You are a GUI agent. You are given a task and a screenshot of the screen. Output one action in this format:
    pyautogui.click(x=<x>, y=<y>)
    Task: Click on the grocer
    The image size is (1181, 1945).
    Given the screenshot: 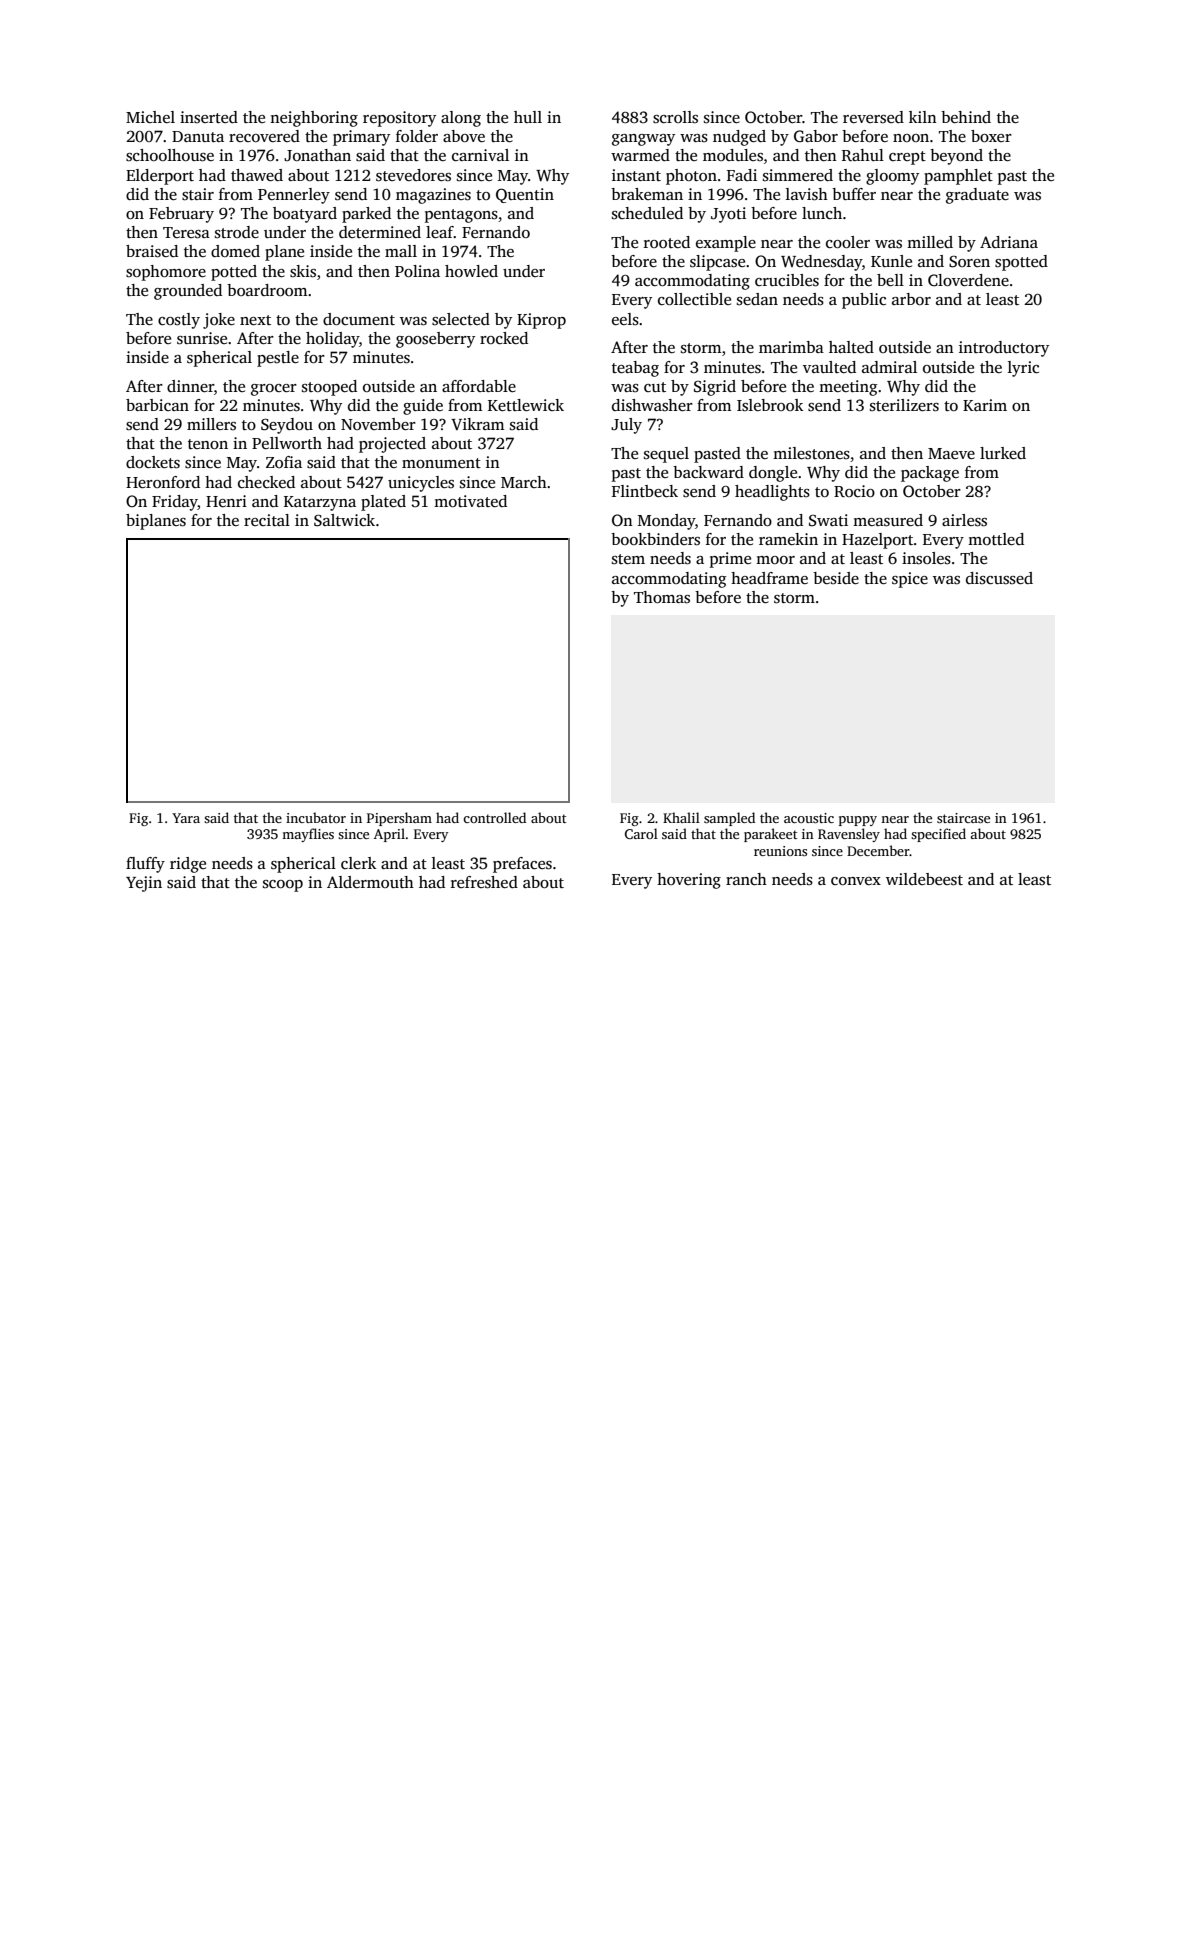 What is the action you would take?
    pyautogui.click(x=274, y=390)
